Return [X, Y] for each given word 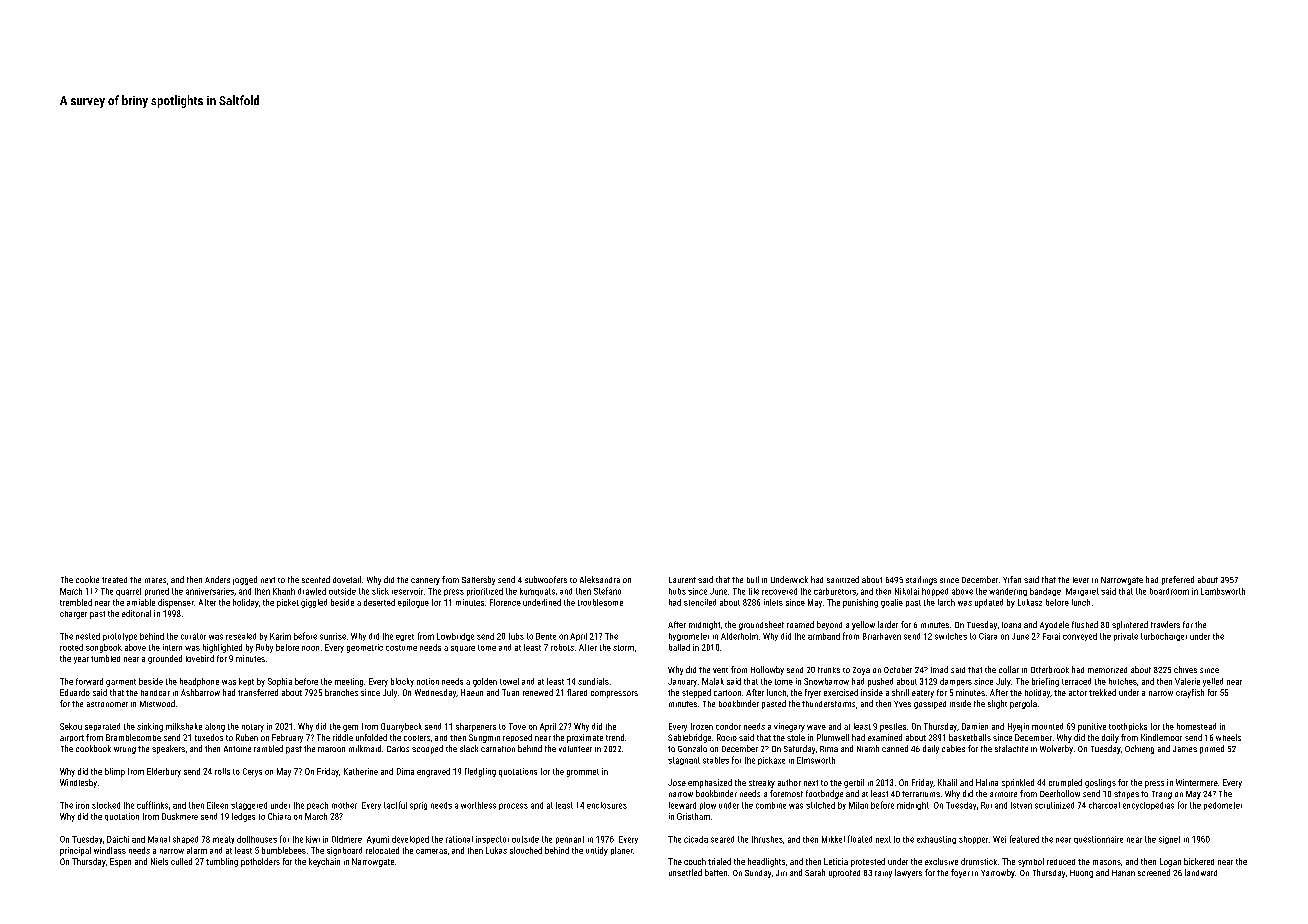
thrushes [767, 839]
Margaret [1082, 592]
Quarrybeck [401, 727]
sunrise [333, 636]
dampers [956, 682]
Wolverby [1056, 749]
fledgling [480, 772]
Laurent [682, 580]
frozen [702, 726]
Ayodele [1054, 625]
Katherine [361, 771]
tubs [516, 636]
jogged [245, 580]
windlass [110, 850]
